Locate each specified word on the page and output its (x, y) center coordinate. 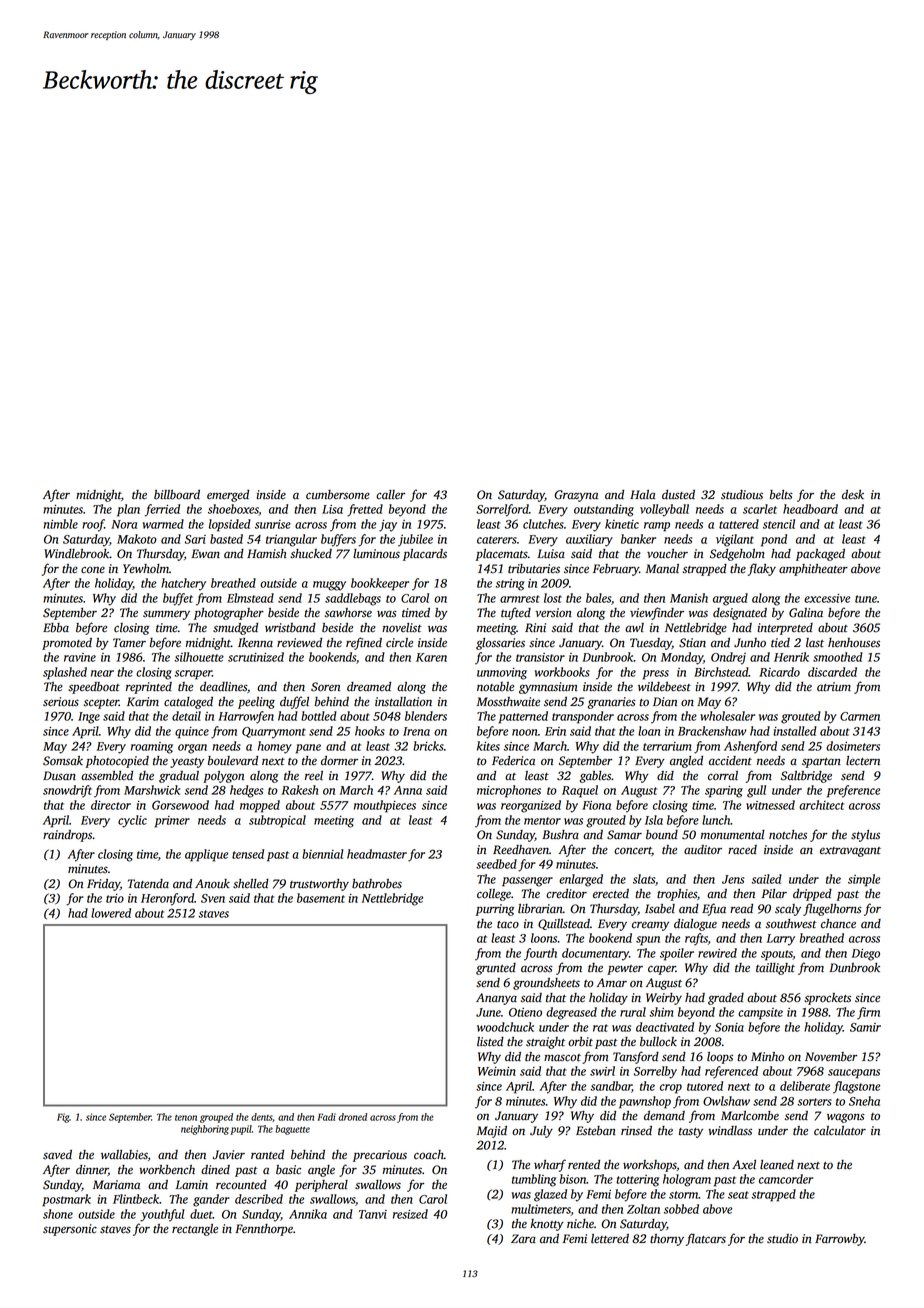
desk (853, 495)
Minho (767, 1057)
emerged (228, 496)
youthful (162, 1215)
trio (115, 898)
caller (390, 495)
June (488, 1012)
